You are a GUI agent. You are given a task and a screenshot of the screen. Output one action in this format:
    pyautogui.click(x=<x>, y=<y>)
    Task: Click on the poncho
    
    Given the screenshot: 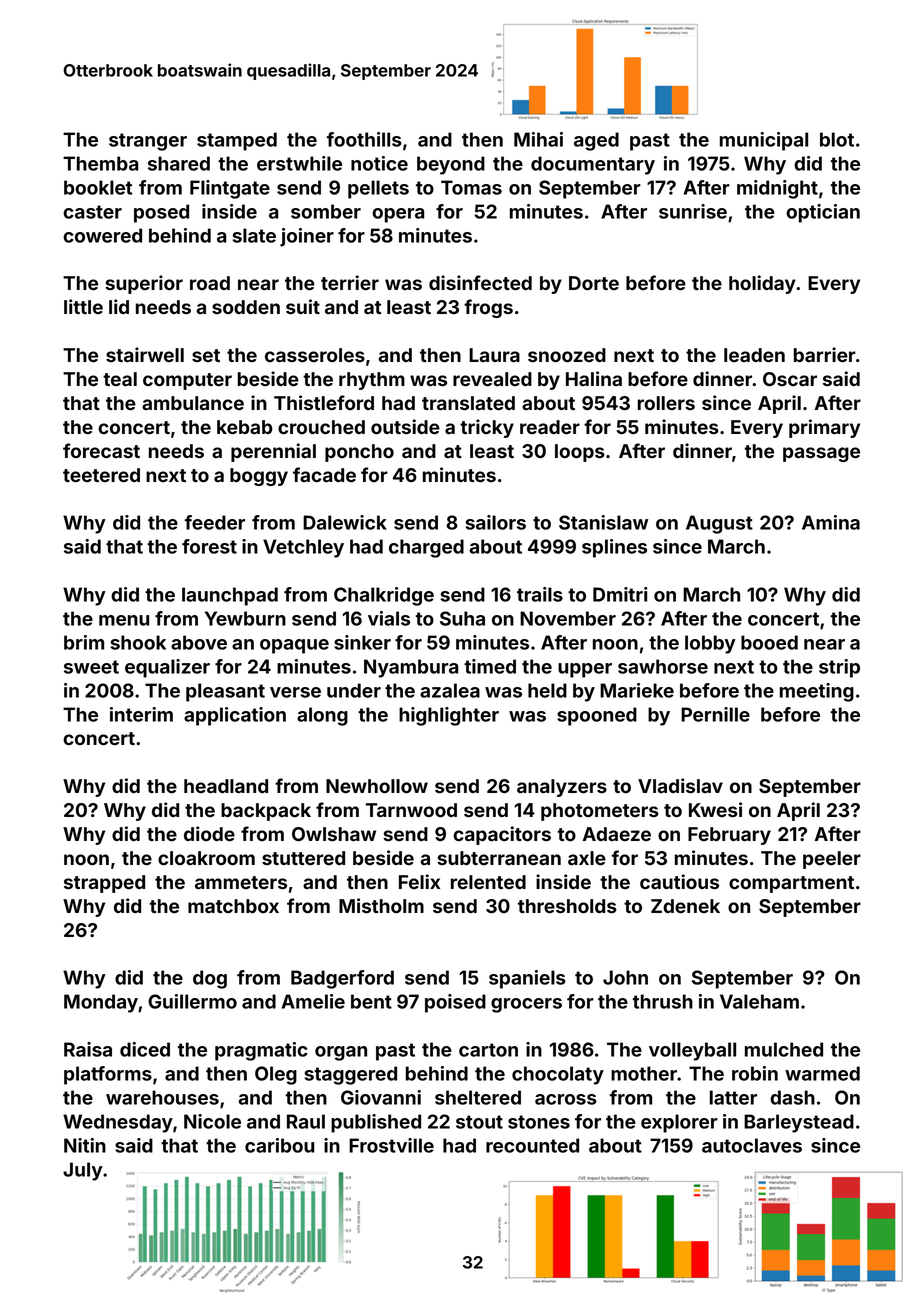 What is the action you would take?
    pyautogui.click(x=359, y=453)
